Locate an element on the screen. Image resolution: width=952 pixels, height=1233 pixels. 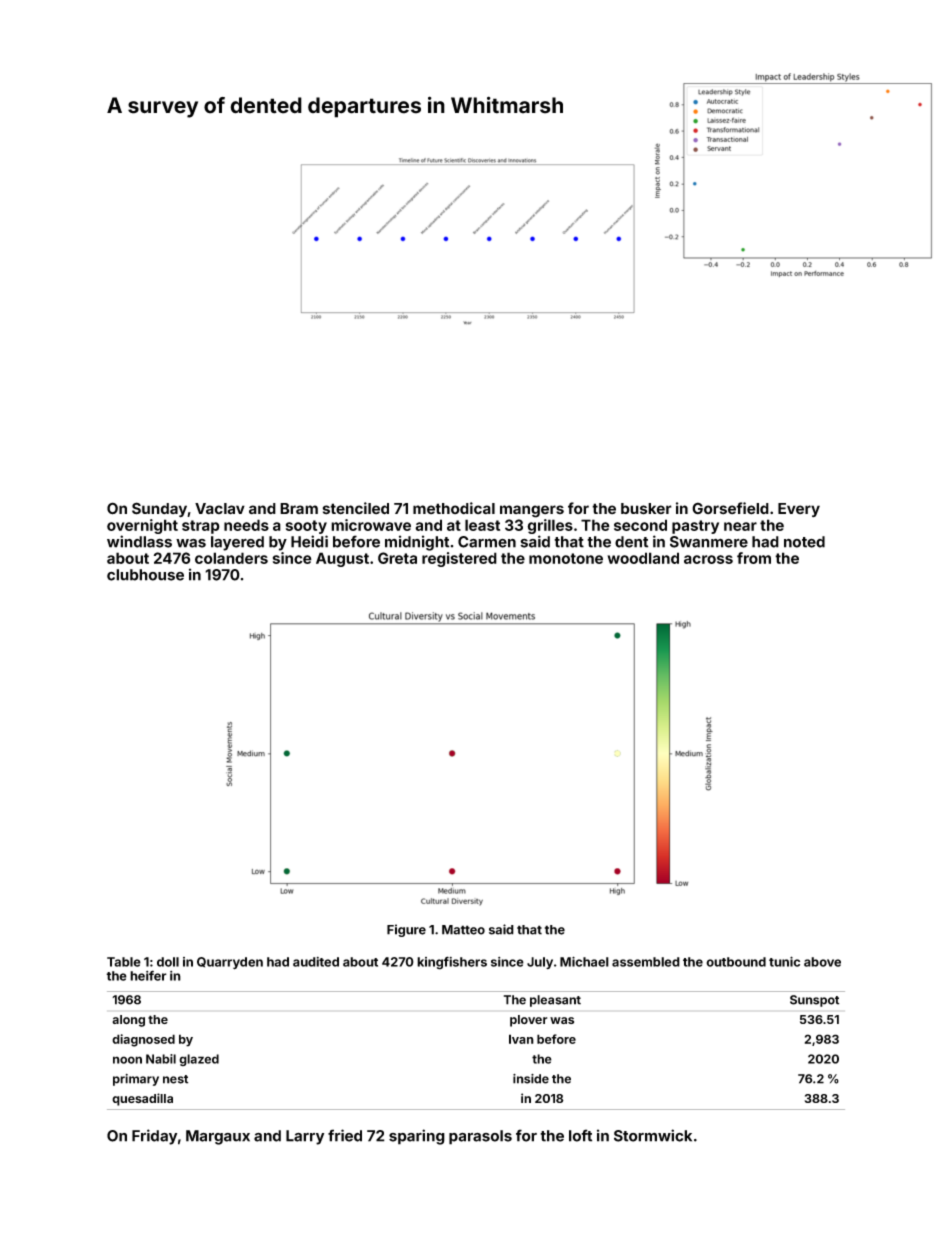
Bram is located at coordinates (299, 508).
